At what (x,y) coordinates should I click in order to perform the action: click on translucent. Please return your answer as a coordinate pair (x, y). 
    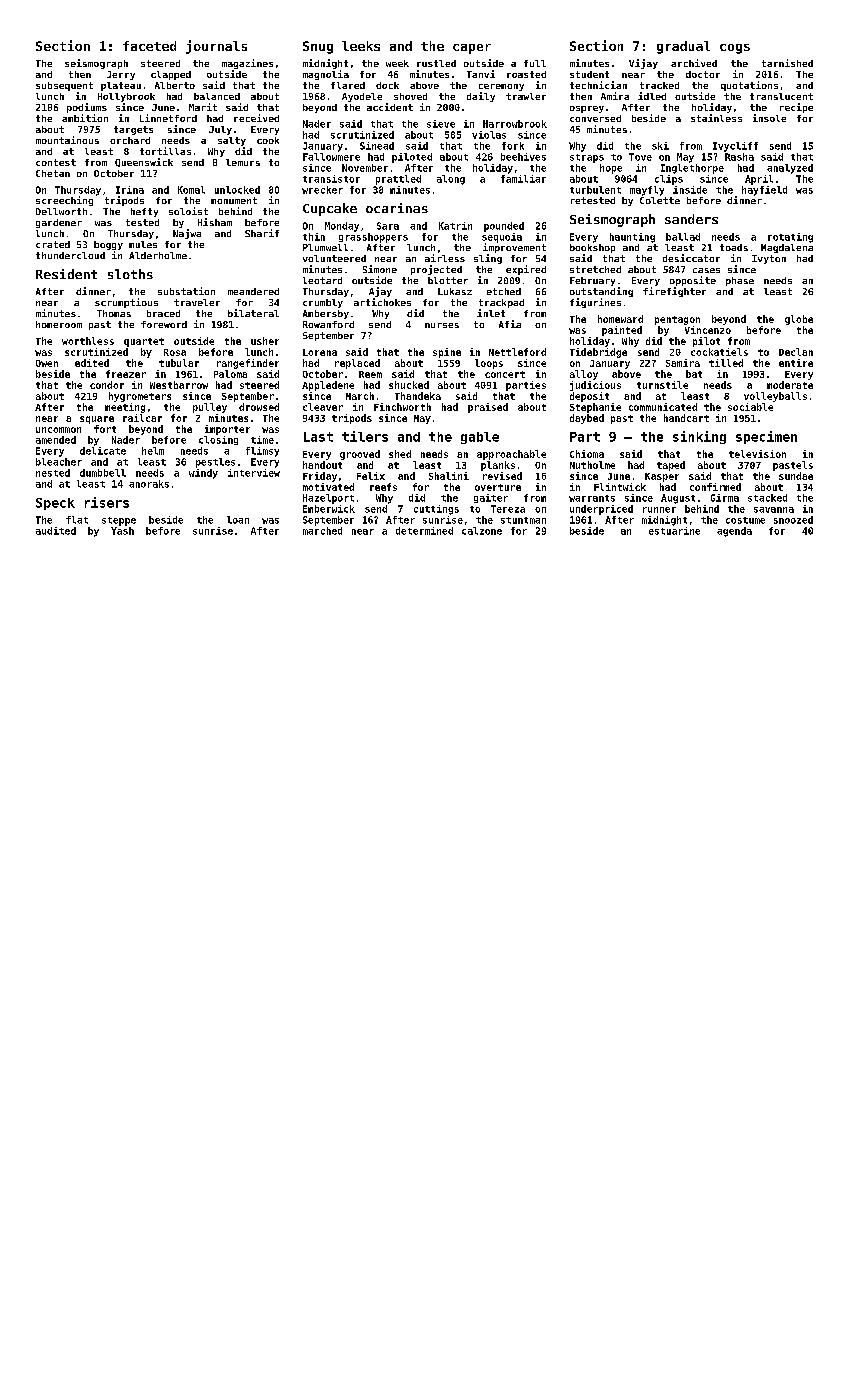
    Looking at the image, I should click on (781, 96).
